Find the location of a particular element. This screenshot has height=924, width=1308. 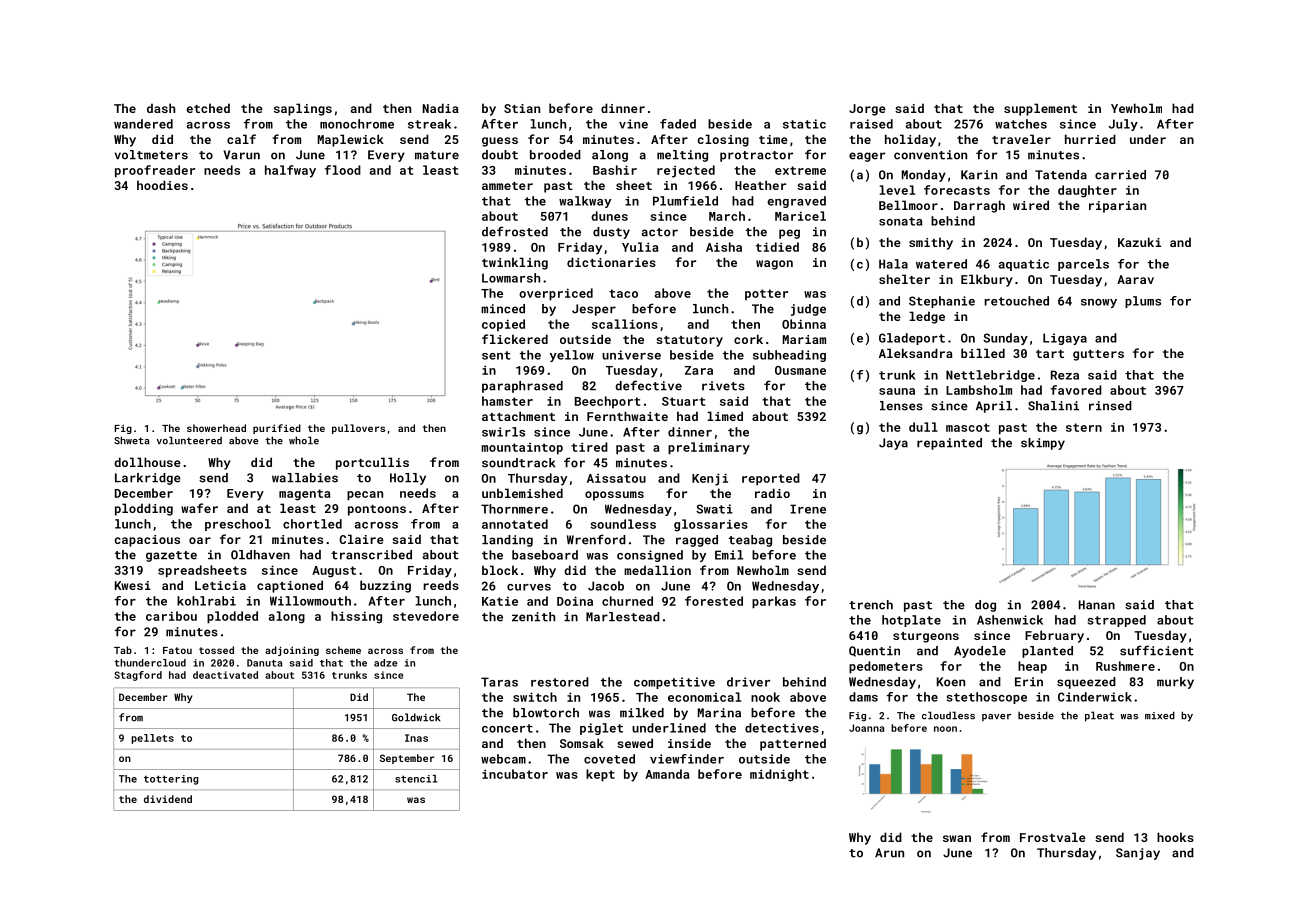

calf is located at coordinates (241, 139).
